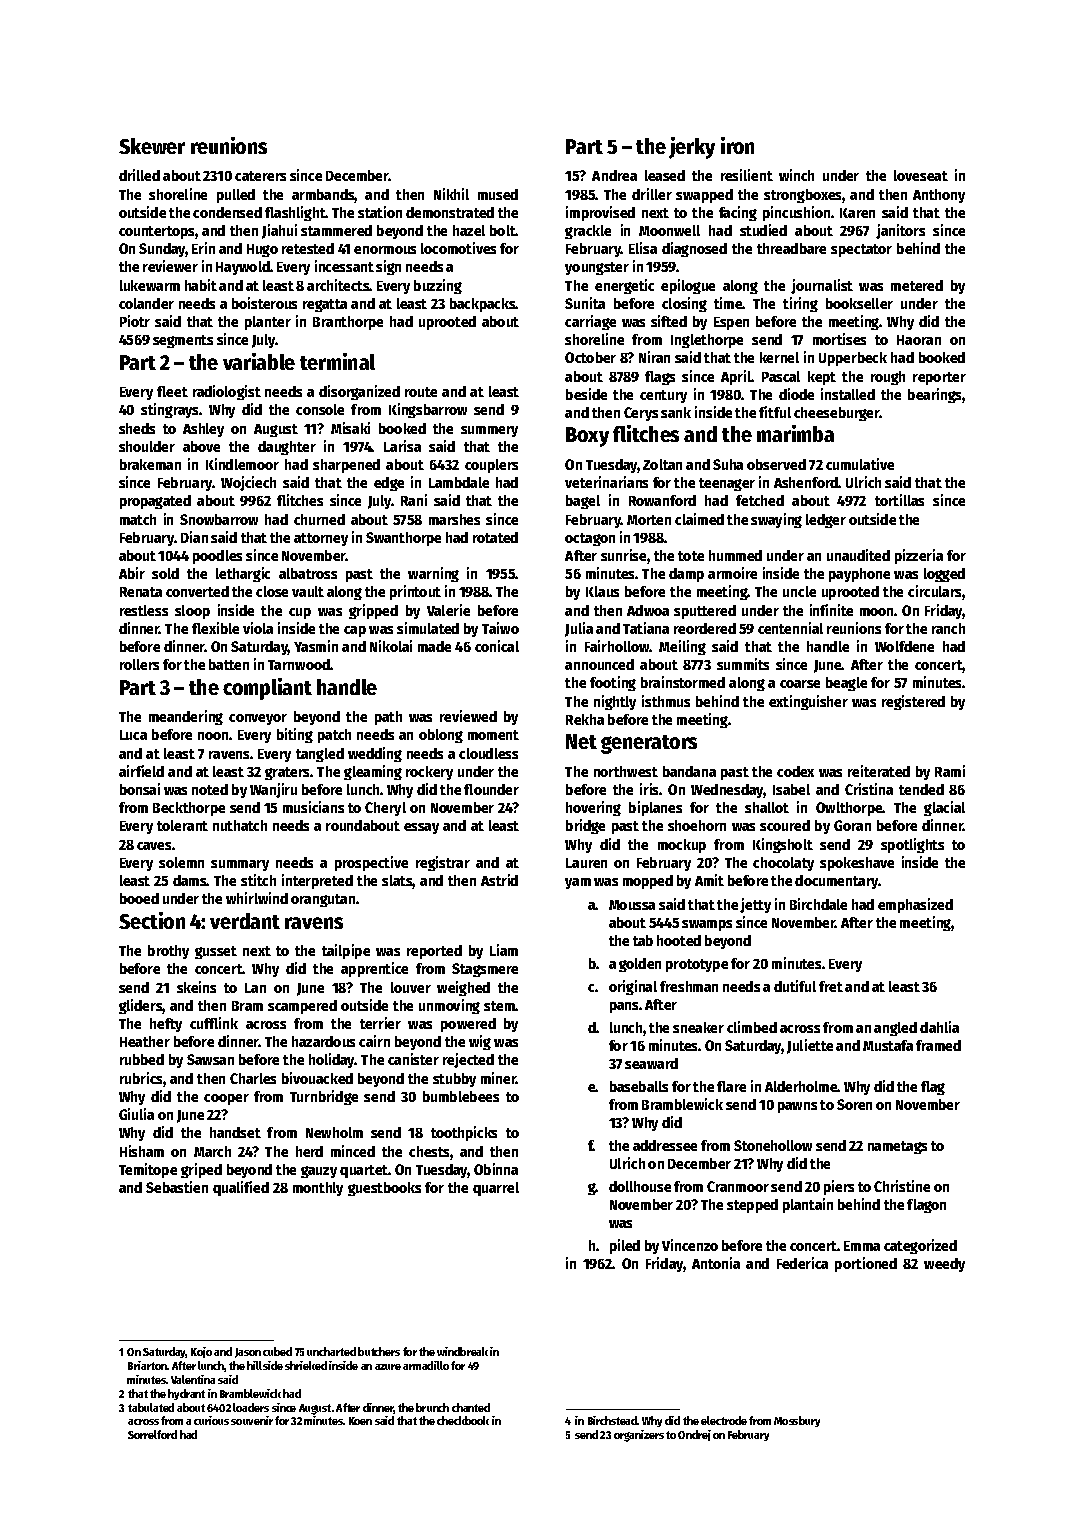 This screenshot has width=1085, height=1535. I want to click on Liam, so click(504, 950).
